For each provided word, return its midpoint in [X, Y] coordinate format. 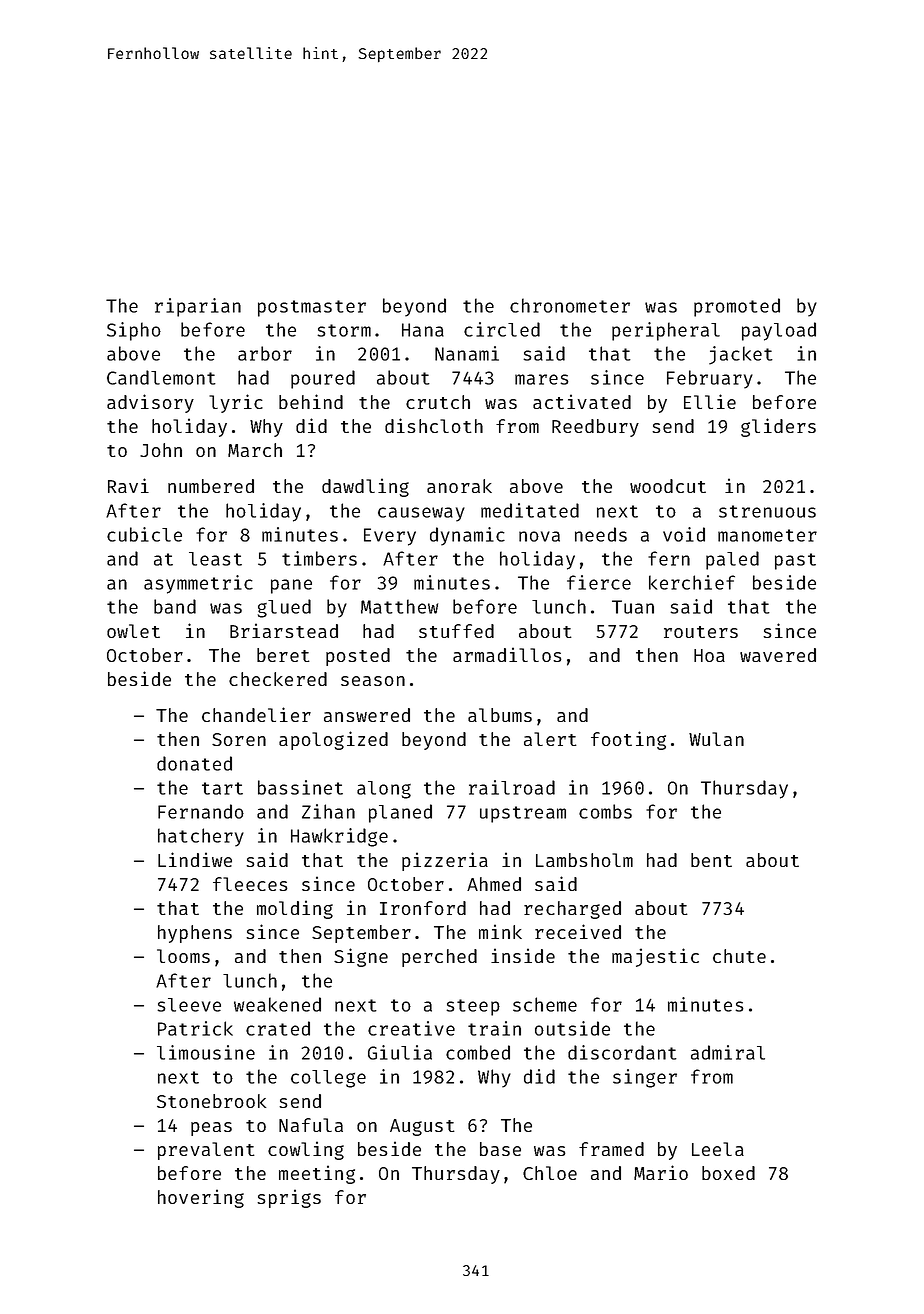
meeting [317, 1174]
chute [739, 956]
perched [439, 958]
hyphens [195, 934]
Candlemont [161, 377]
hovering [201, 1198]
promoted [737, 307]
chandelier [256, 714]
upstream [523, 814]
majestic [655, 957]
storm [344, 330]
